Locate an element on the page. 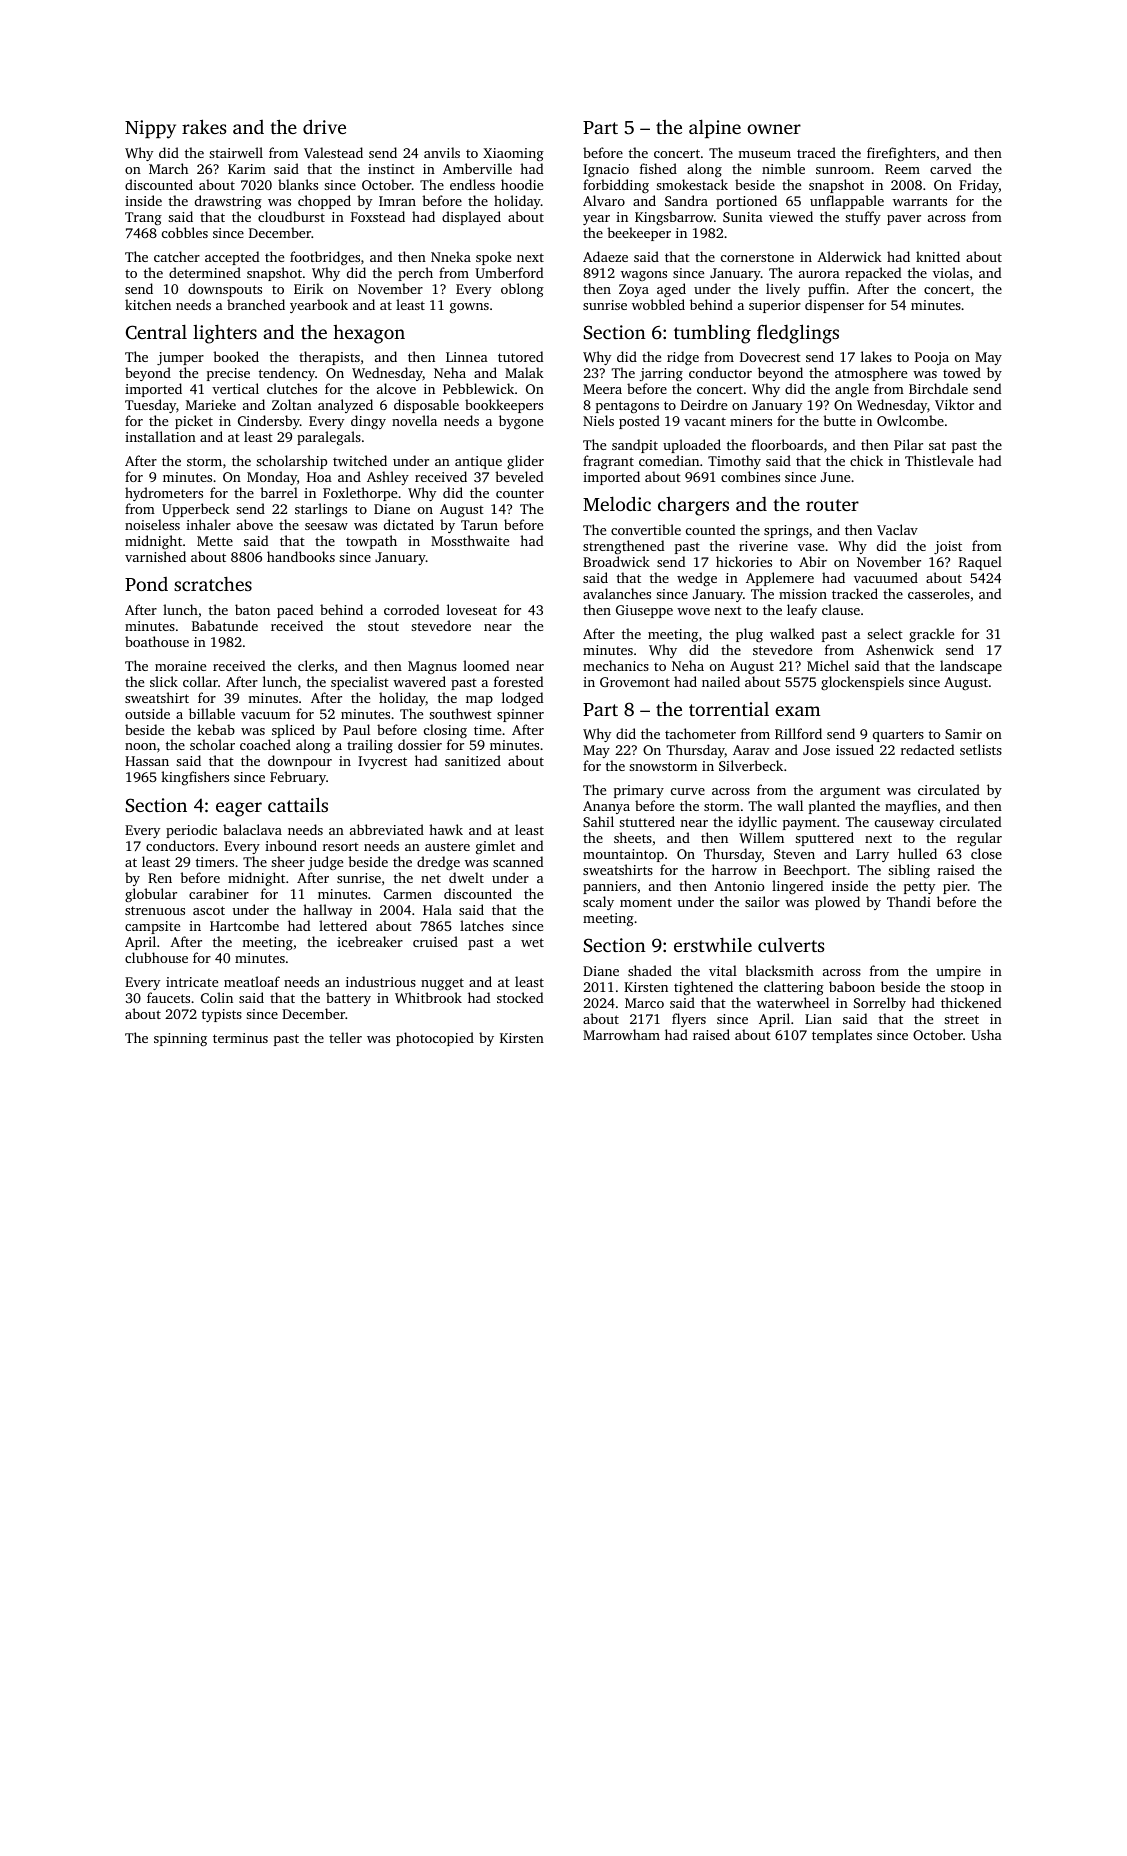  dossier is located at coordinates (420, 744).
